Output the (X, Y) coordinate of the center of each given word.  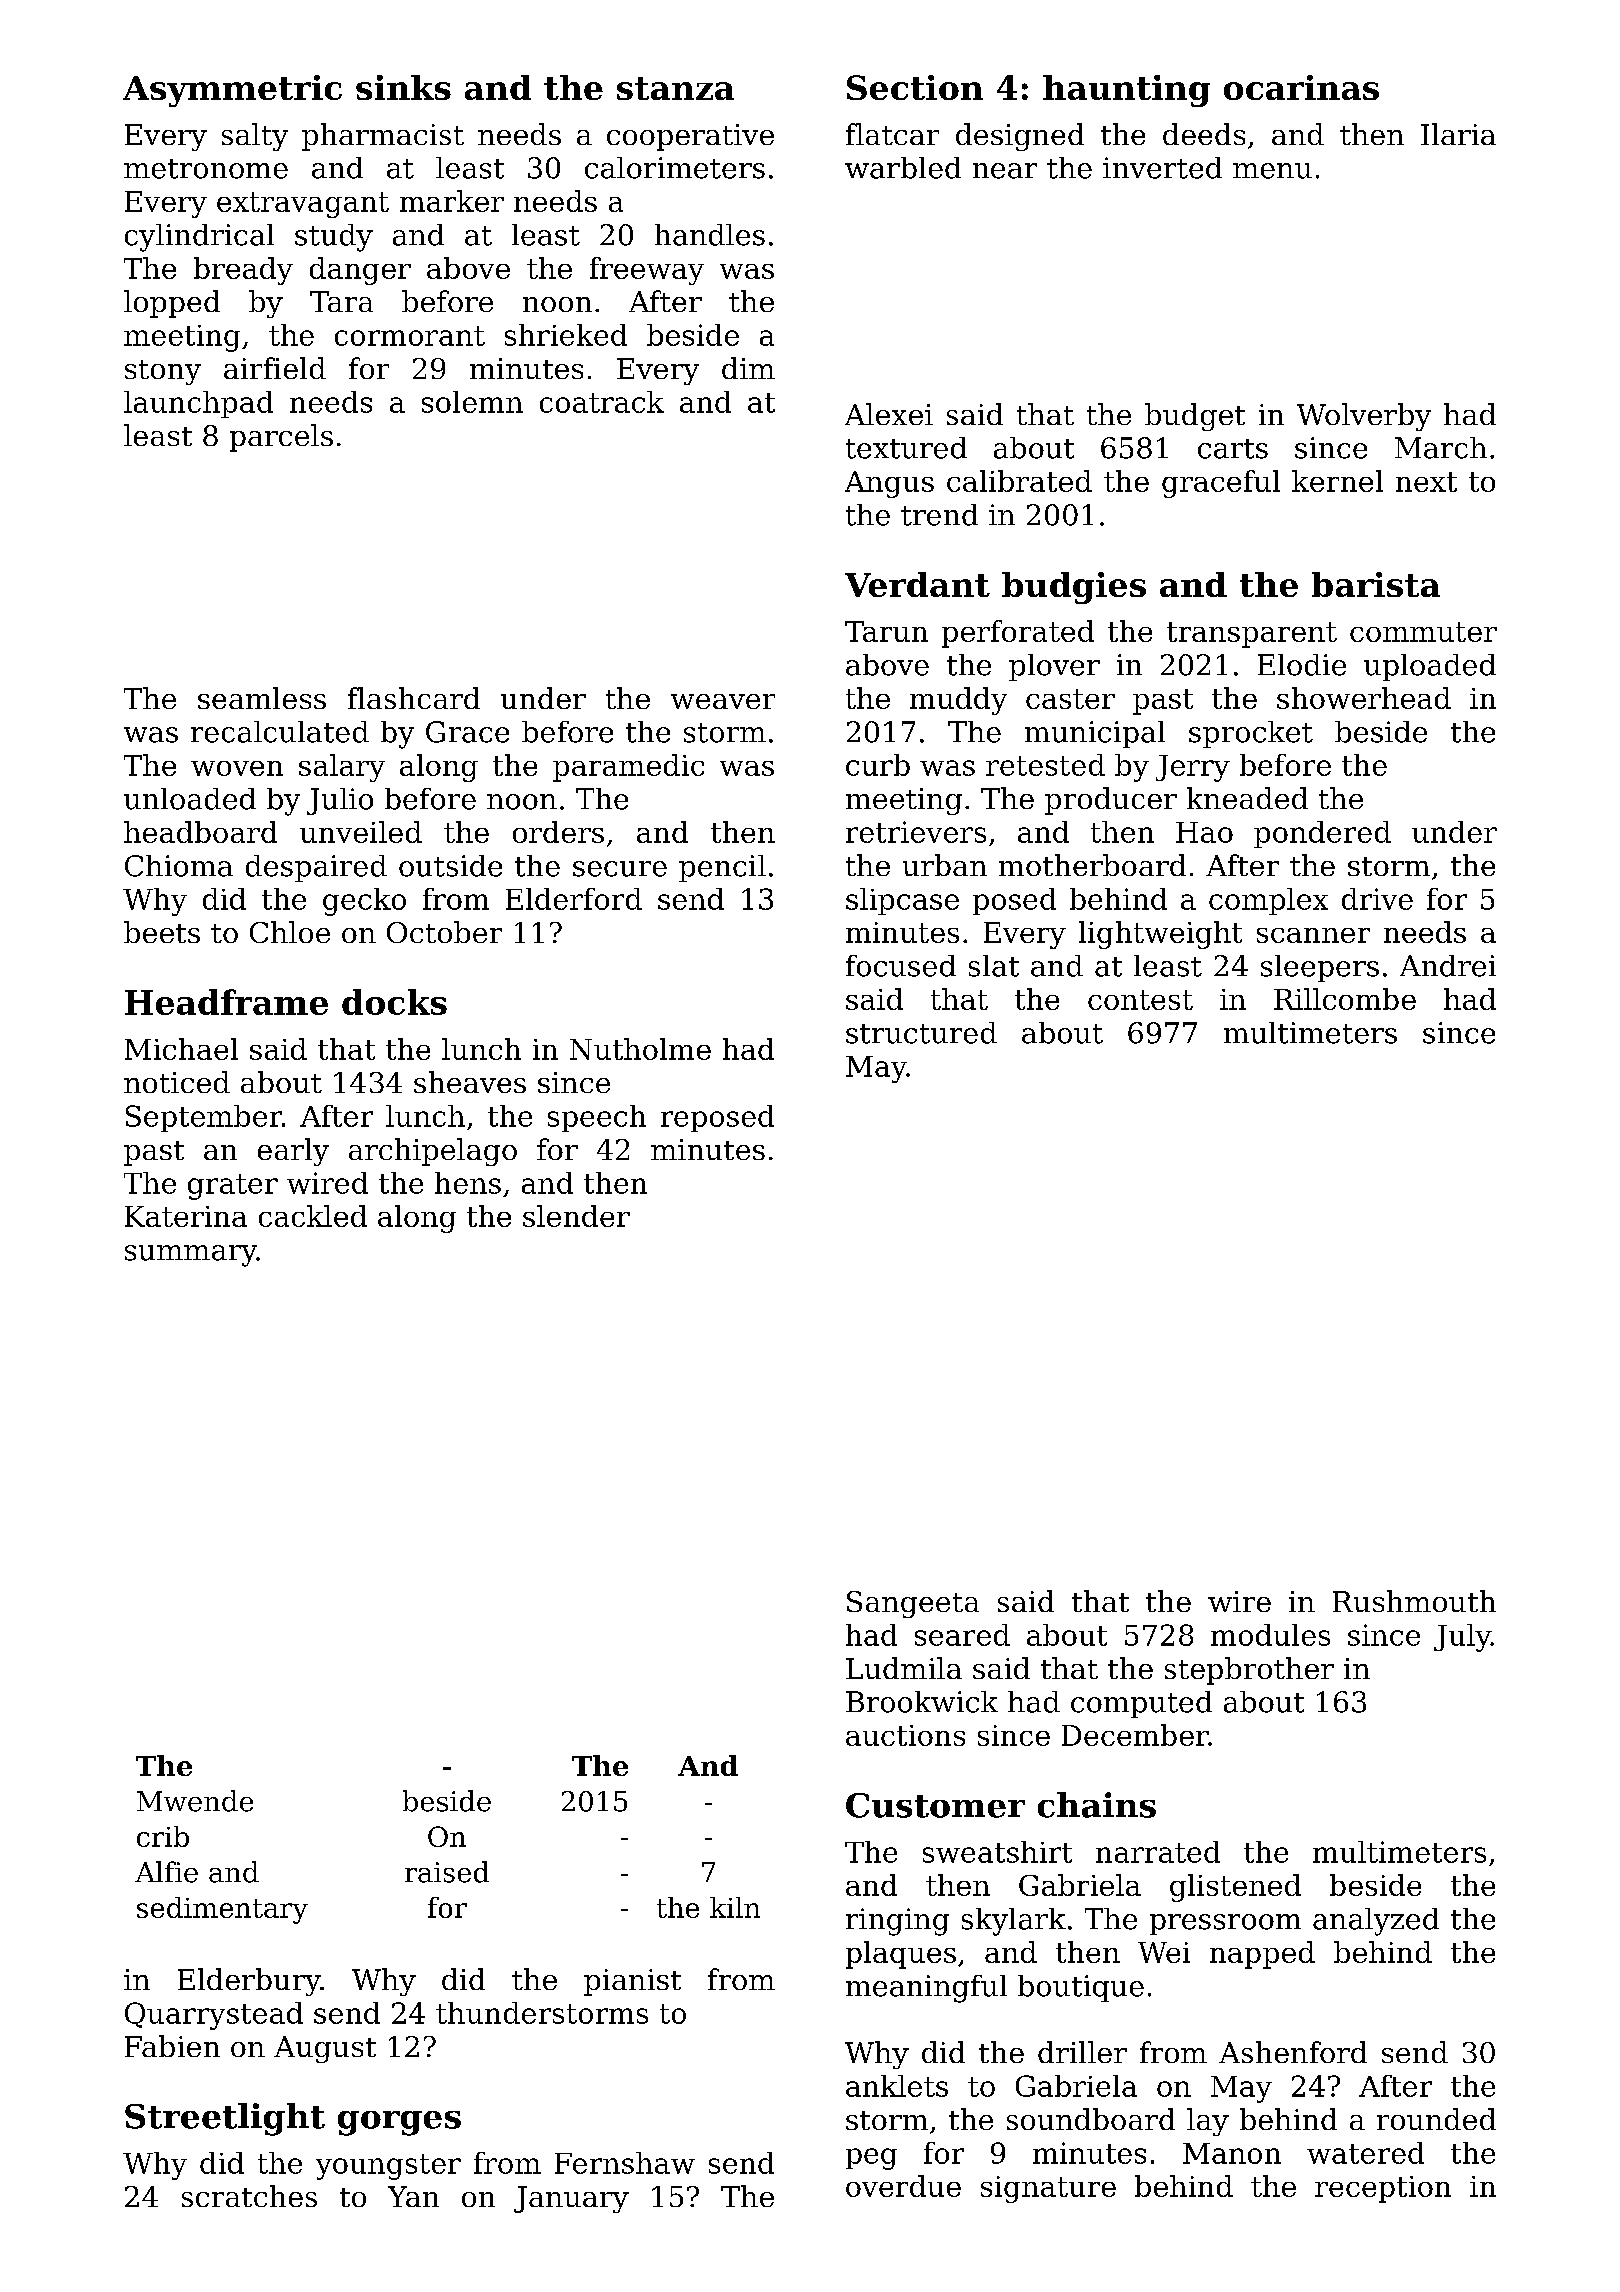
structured (921, 1033)
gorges (399, 2123)
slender (576, 1216)
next (1426, 482)
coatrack (602, 402)
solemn (472, 402)
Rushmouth (1414, 1601)
